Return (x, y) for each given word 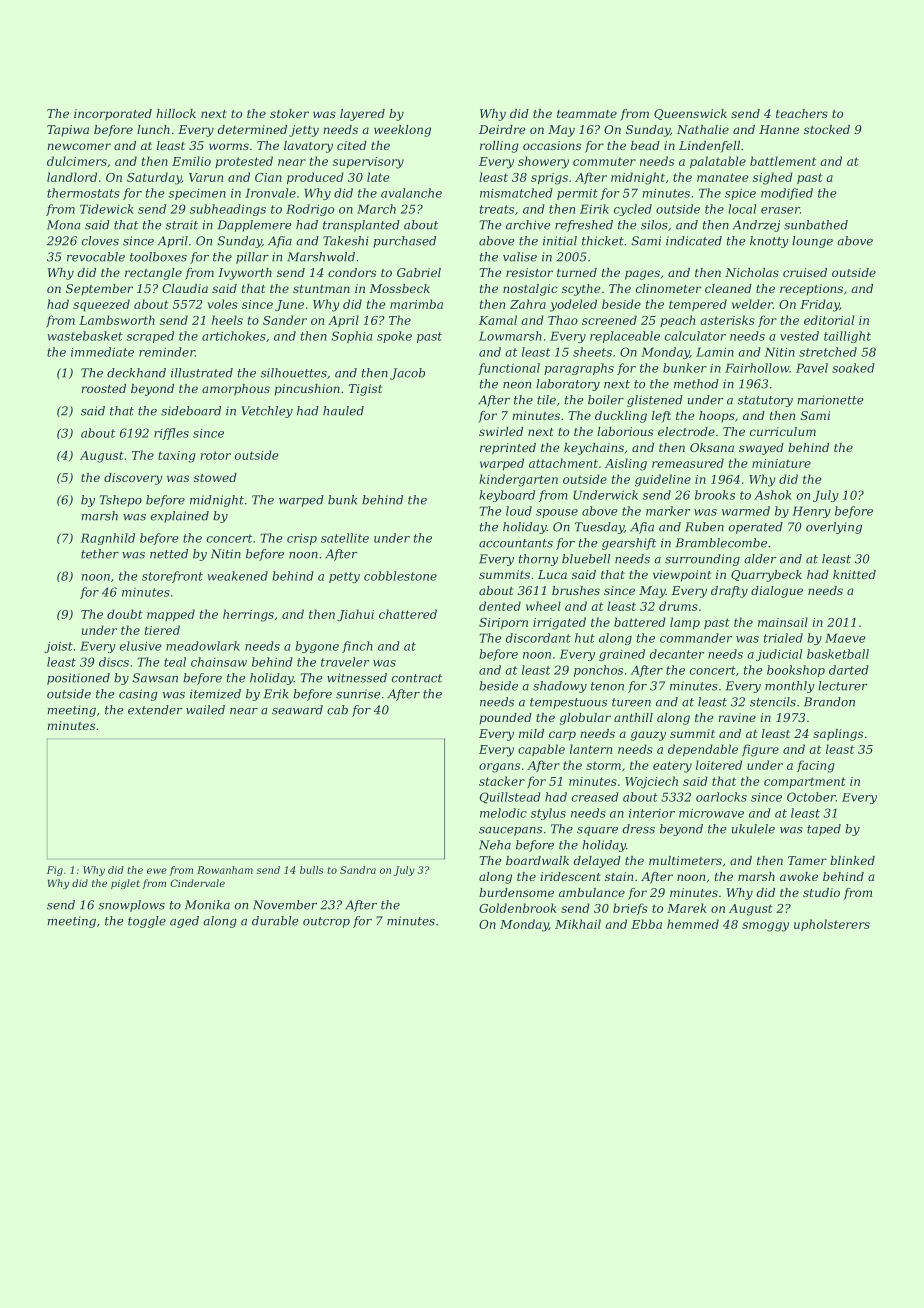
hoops (717, 417)
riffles (171, 434)
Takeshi (345, 241)
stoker (289, 113)
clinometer (668, 288)
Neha (495, 845)
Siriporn (503, 623)
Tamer (807, 860)
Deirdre (502, 129)
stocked (827, 129)
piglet (125, 884)
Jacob (407, 374)
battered (640, 622)
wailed (205, 710)
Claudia (185, 288)
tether (100, 554)
